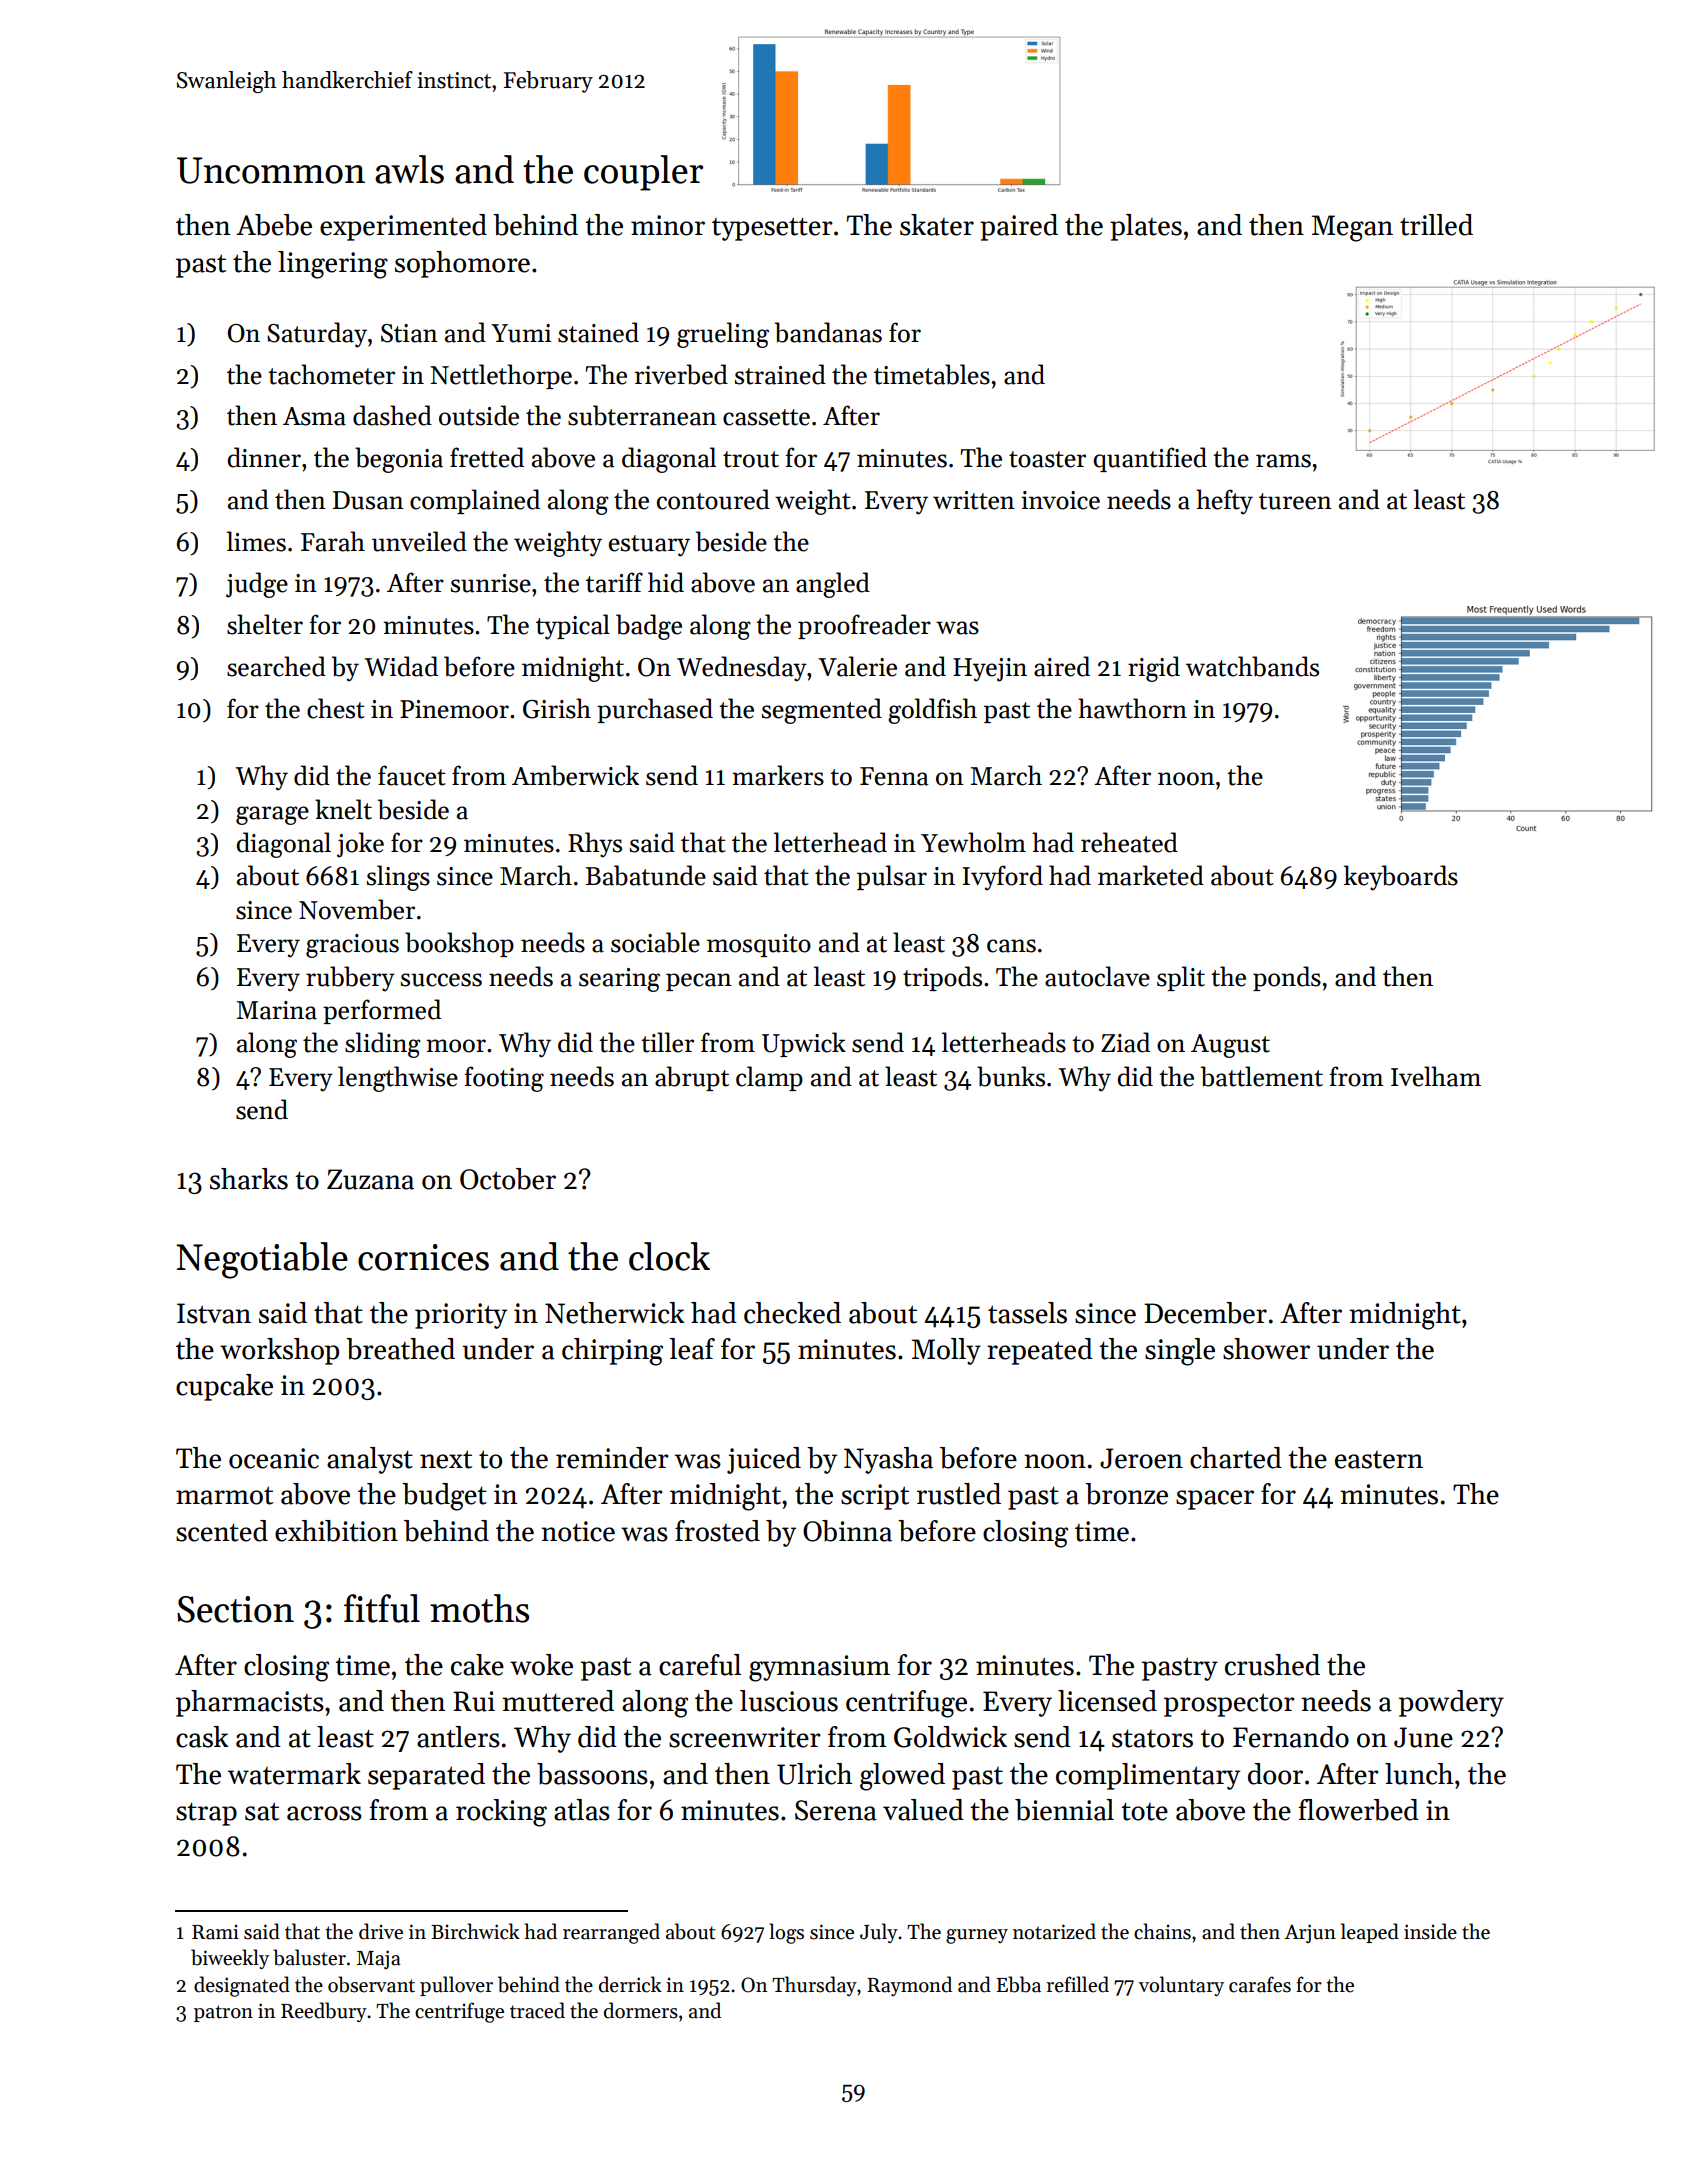 Image resolution: width=1683 pixels, height=2178 pixels. What do you see at coordinates (1436, 225) in the screenshot?
I see `trilled` at bounding box center [1436, 225].
